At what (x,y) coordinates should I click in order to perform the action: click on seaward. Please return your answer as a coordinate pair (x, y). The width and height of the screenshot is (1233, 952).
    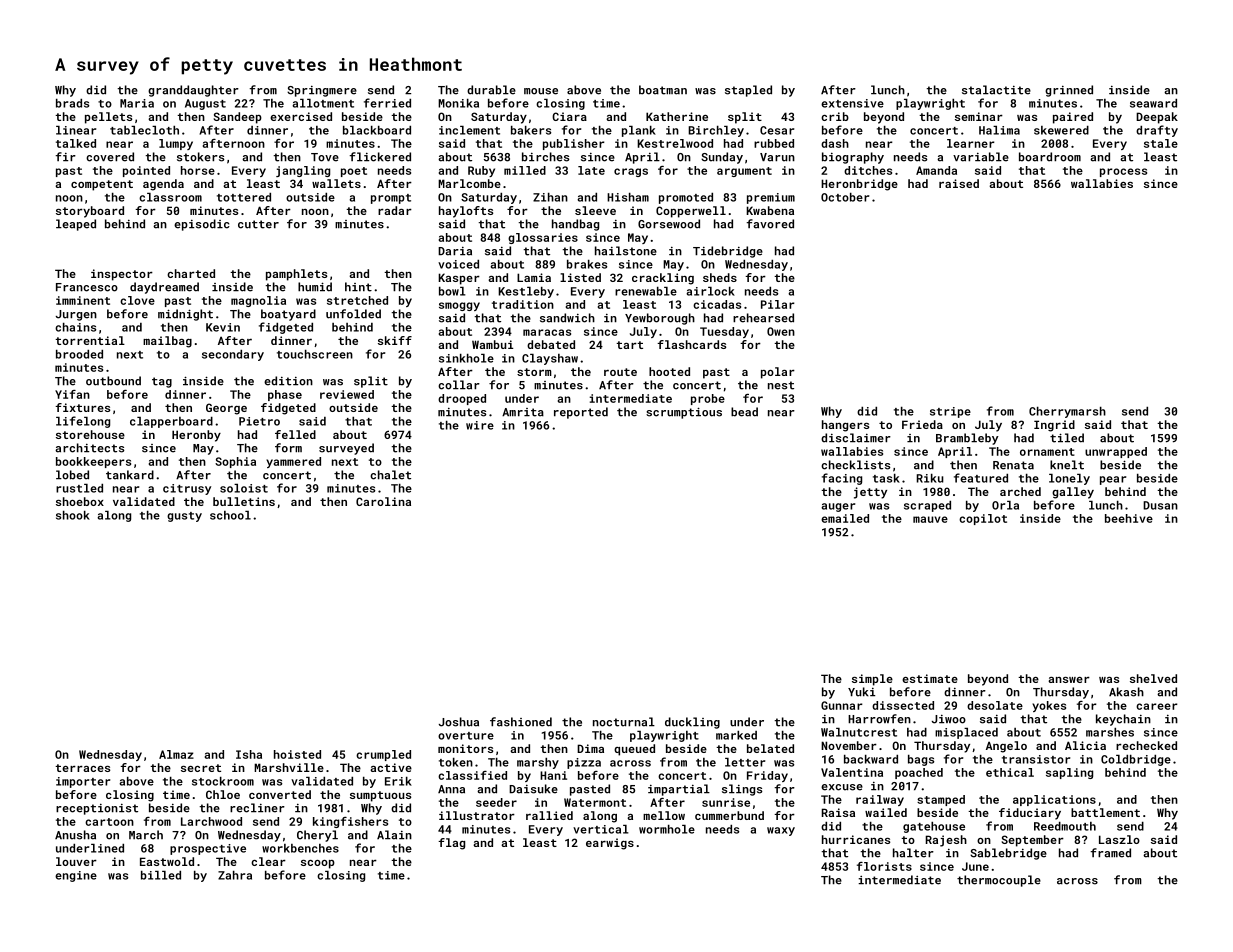
    Looking at the image, I should click on (1153, 103).
